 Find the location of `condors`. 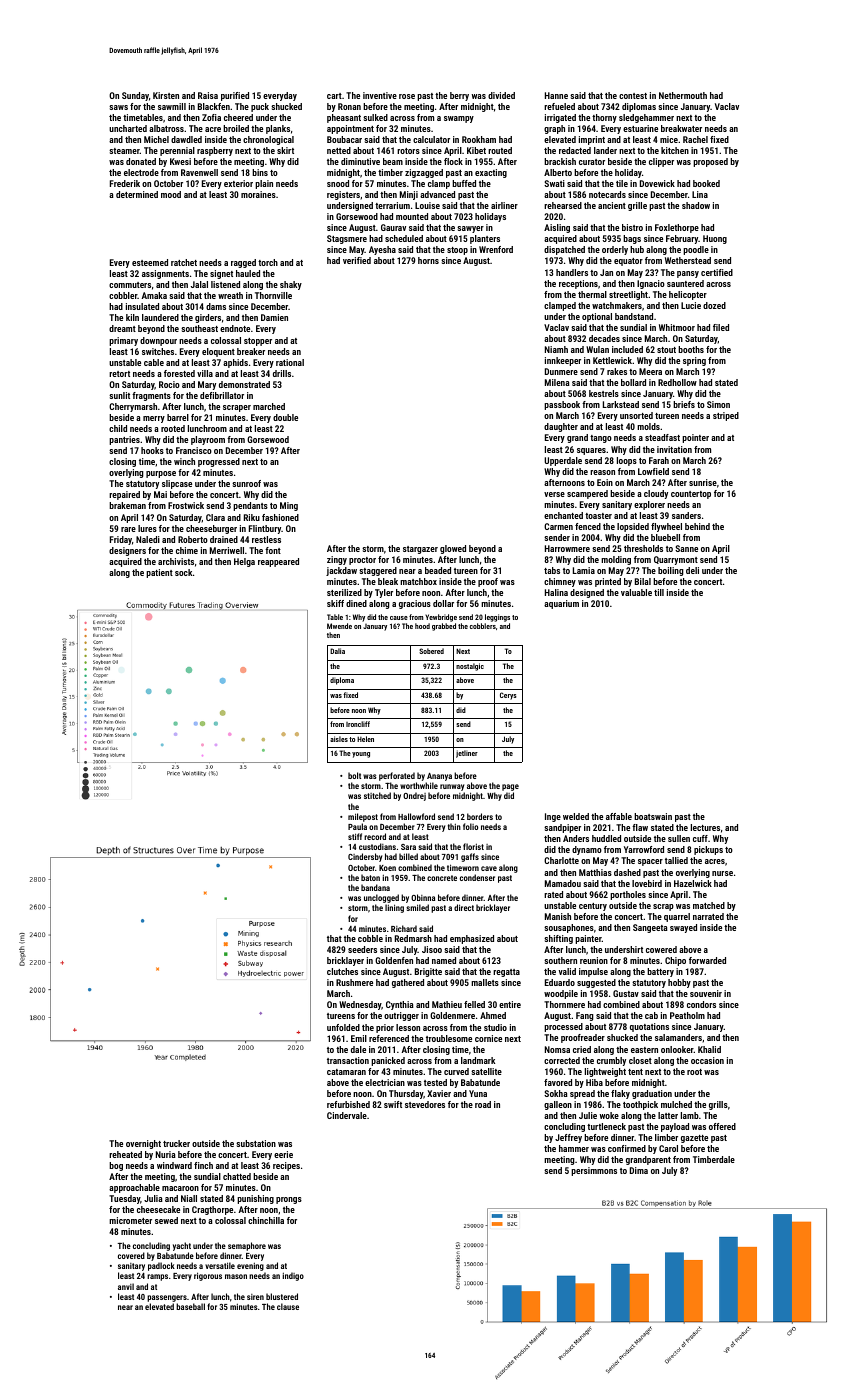

condors is located at coordinates (701, 1004).
